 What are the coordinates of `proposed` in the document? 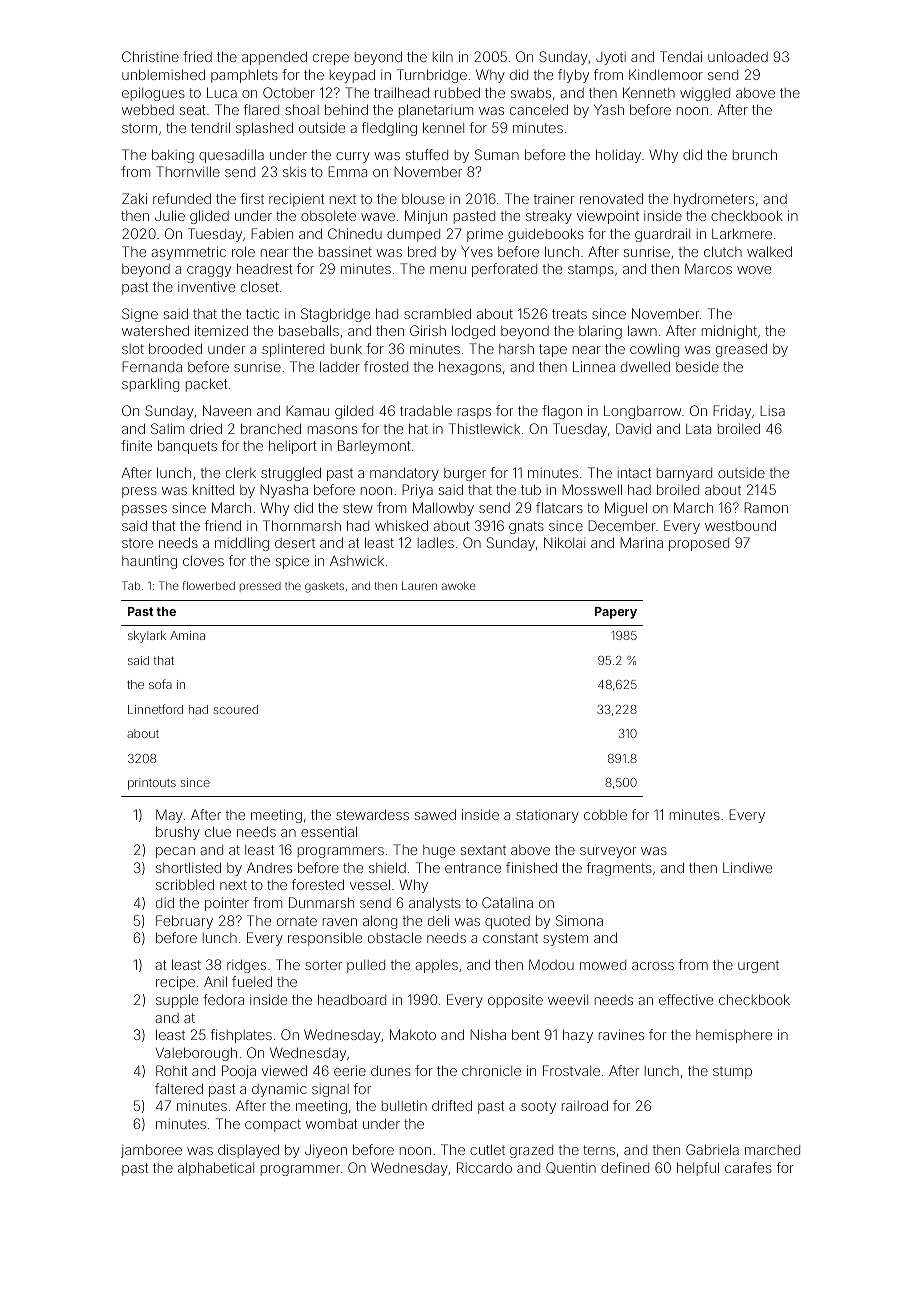 It's located at (699, 544).
